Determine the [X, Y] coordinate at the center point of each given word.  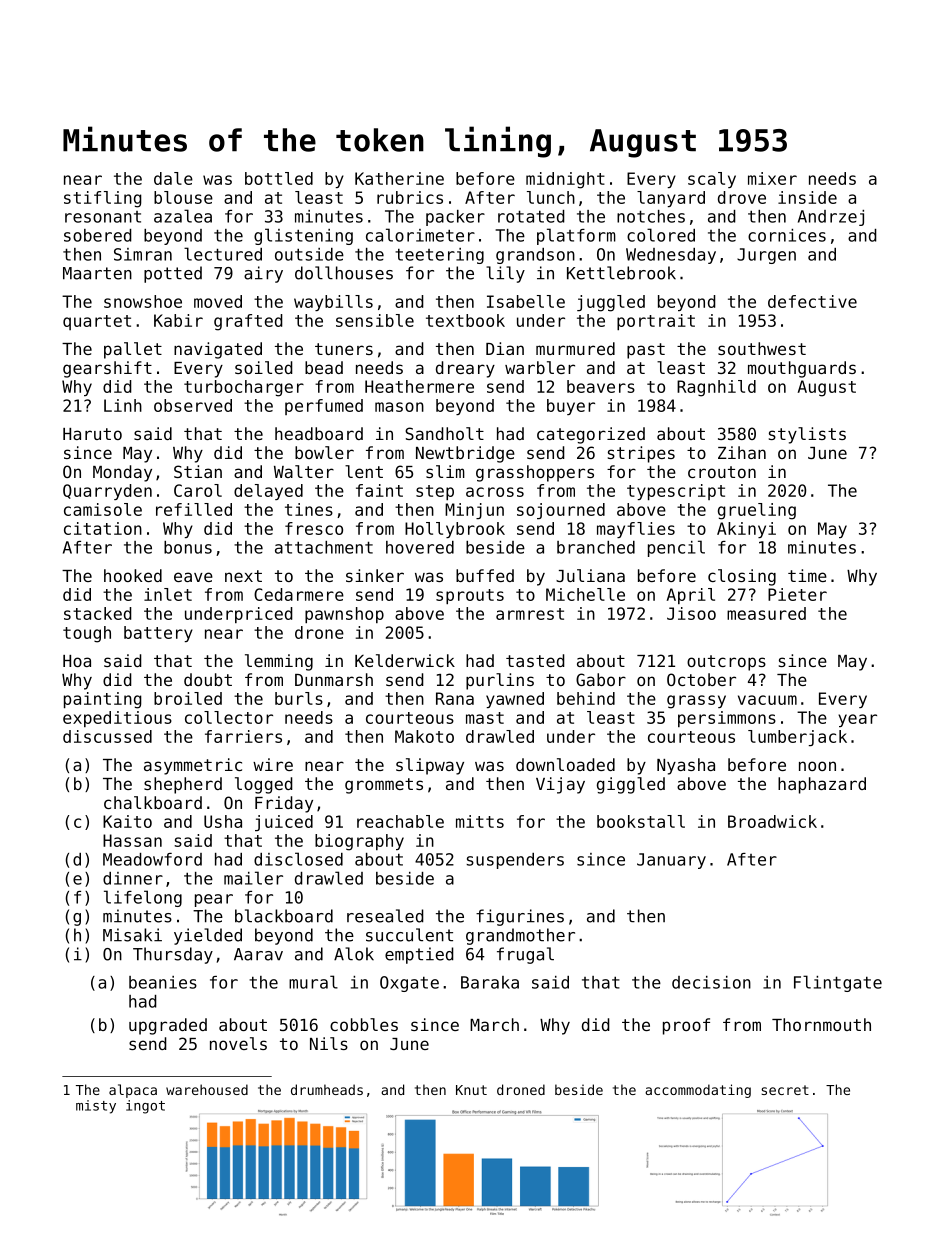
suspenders [515, 861]
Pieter [797, 594]
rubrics [410, 197]
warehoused [207, 1089]
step [435, 492]
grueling [757, 511]
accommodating [698, 1091]
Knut [471, 1090]
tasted [535, 660]
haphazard [822, 785]
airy [263, 274]
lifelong [143, 898]
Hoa [77, 661]
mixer [772, 178]
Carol [198, 490]
